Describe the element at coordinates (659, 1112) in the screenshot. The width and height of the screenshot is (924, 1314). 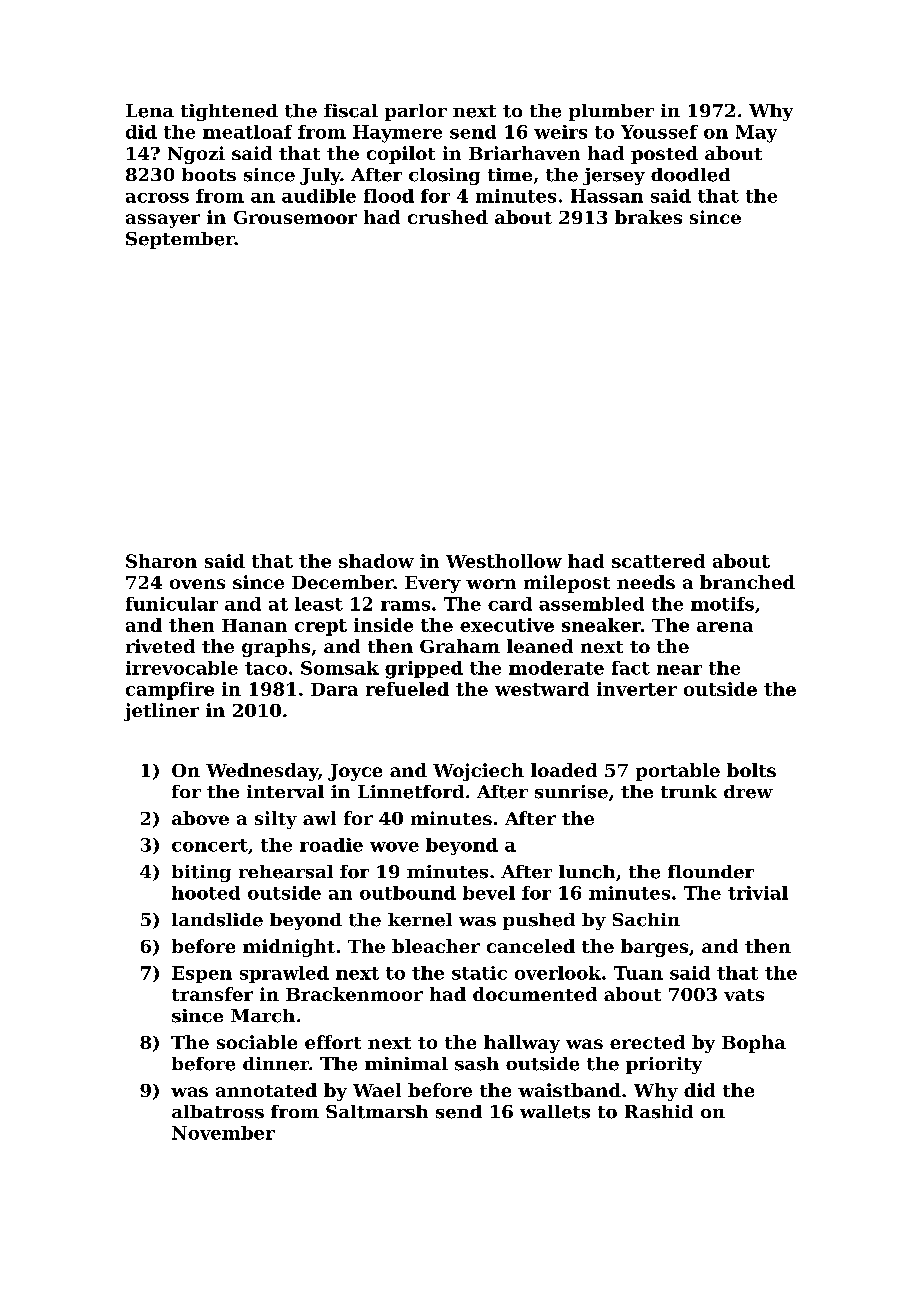
I see `Rashid` at that location.
